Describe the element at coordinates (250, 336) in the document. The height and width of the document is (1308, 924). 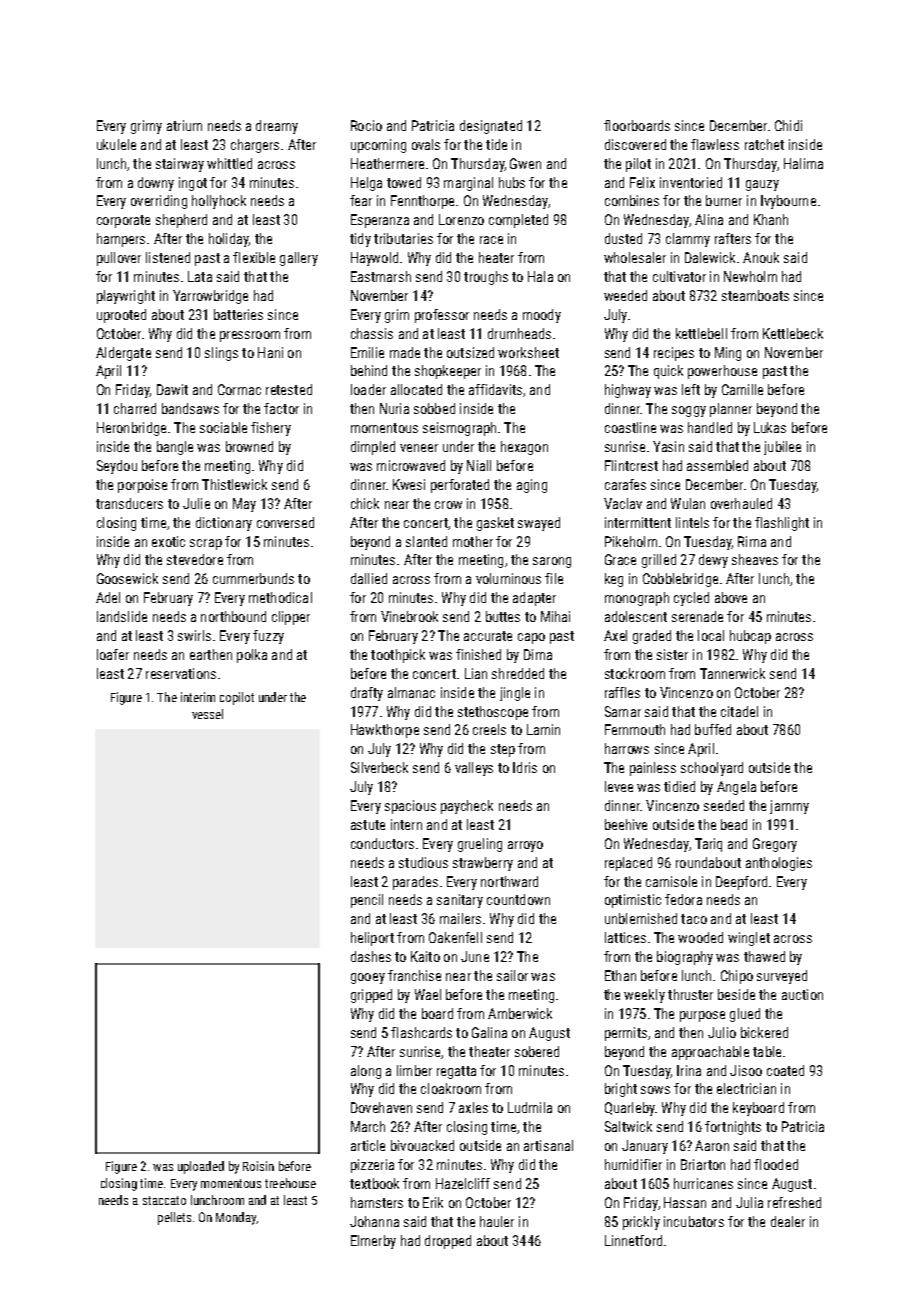
I see `pressroom` at that location.
